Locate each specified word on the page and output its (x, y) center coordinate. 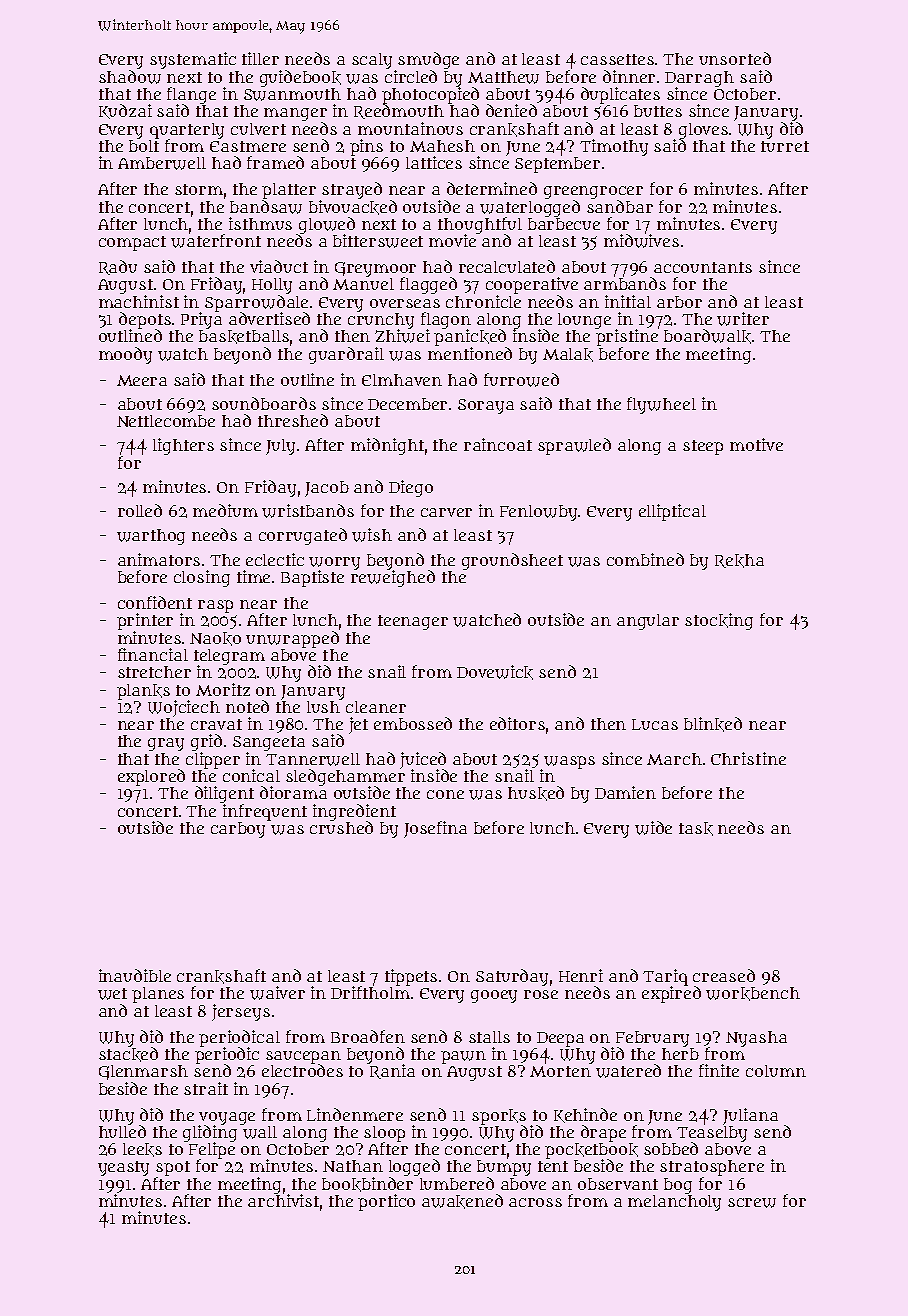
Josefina (435, 829)
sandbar (620, 206)
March (674, 759)
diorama (293, 792)
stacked (128, 1054)
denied (511, 110)
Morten (560, 1071)
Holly (272, 286)
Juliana (750, 1116)
